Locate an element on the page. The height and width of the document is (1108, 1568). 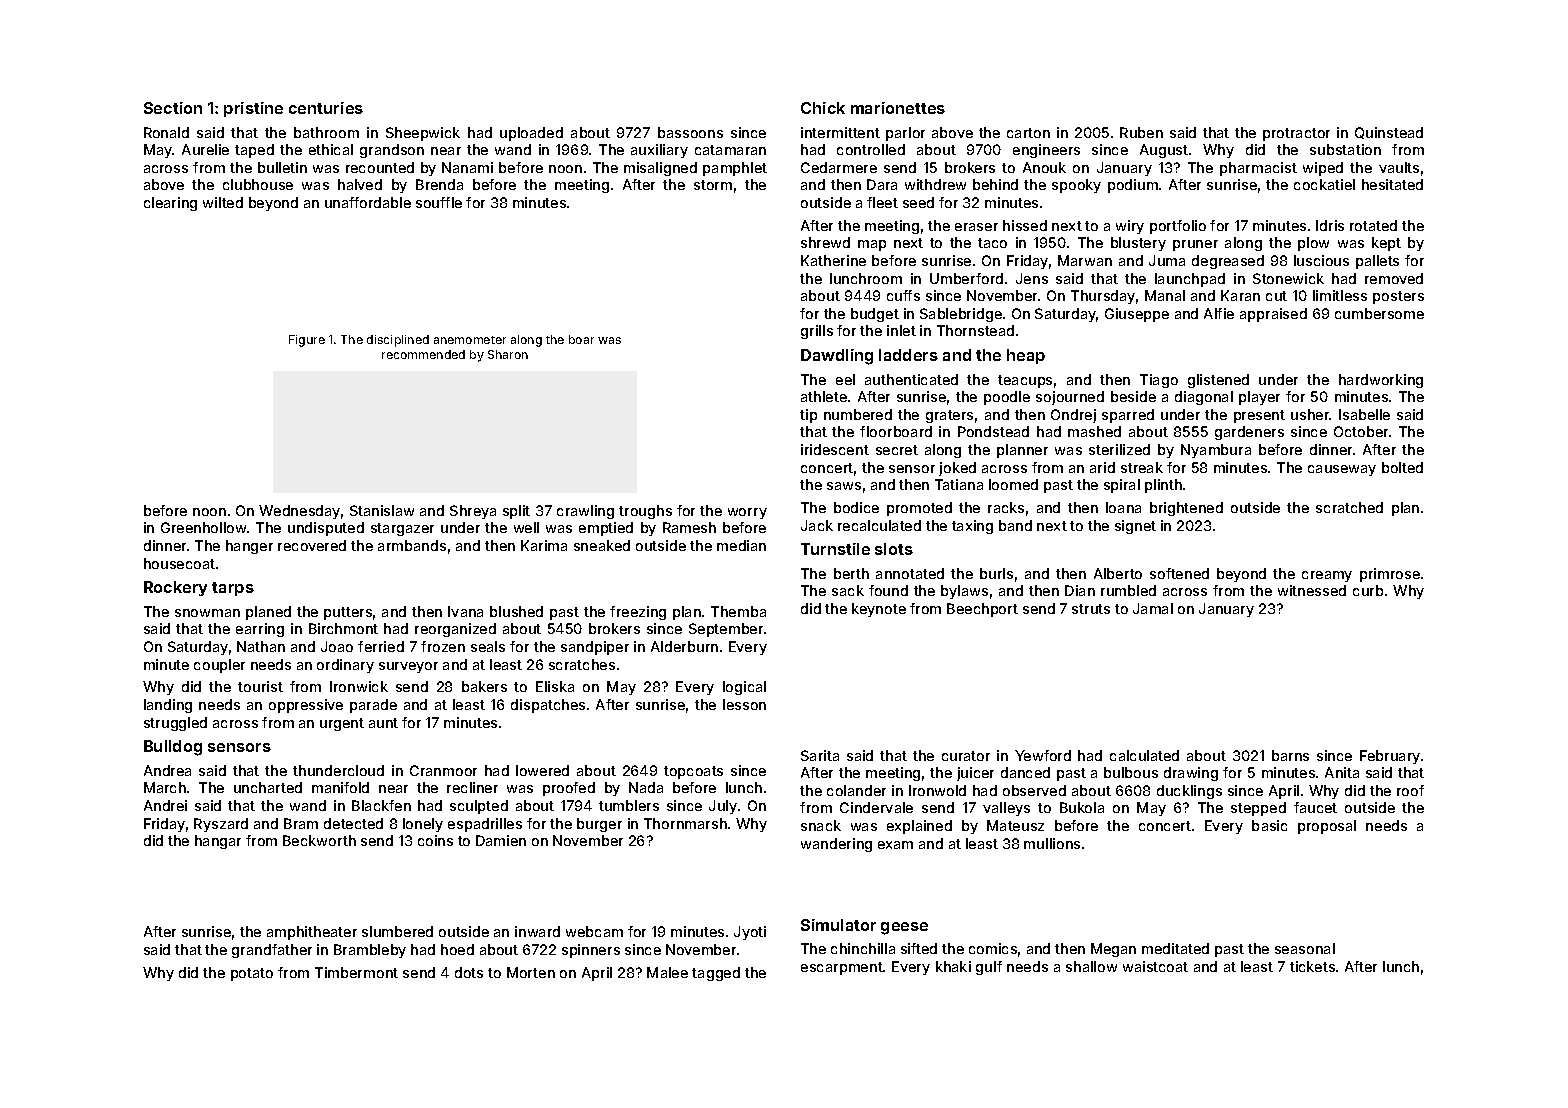
seasonal is located at coordinates (1305, 948).
